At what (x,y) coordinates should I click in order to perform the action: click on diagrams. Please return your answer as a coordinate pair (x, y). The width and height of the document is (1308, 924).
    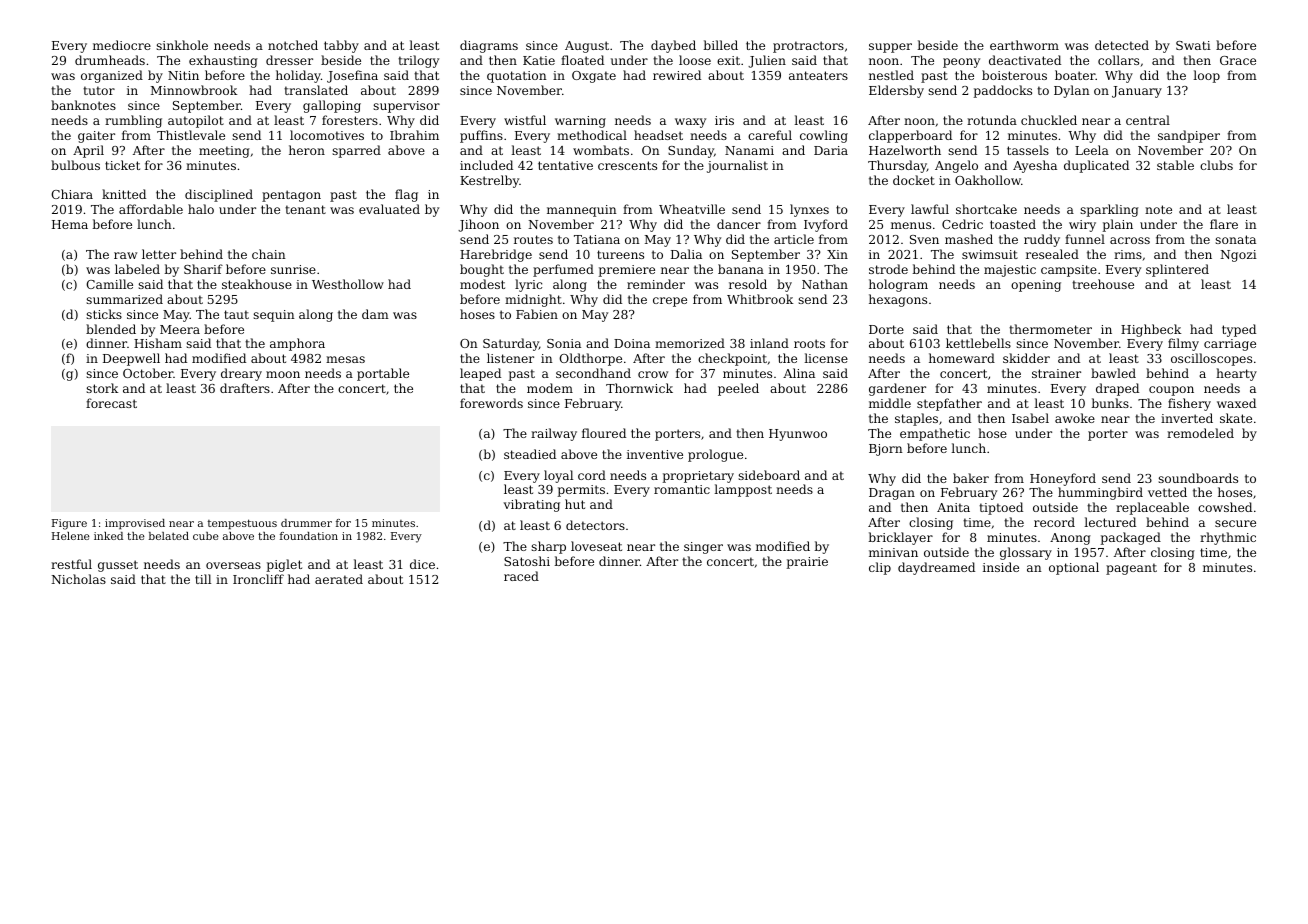
    Looking at the image, I should click on (489, 46).
